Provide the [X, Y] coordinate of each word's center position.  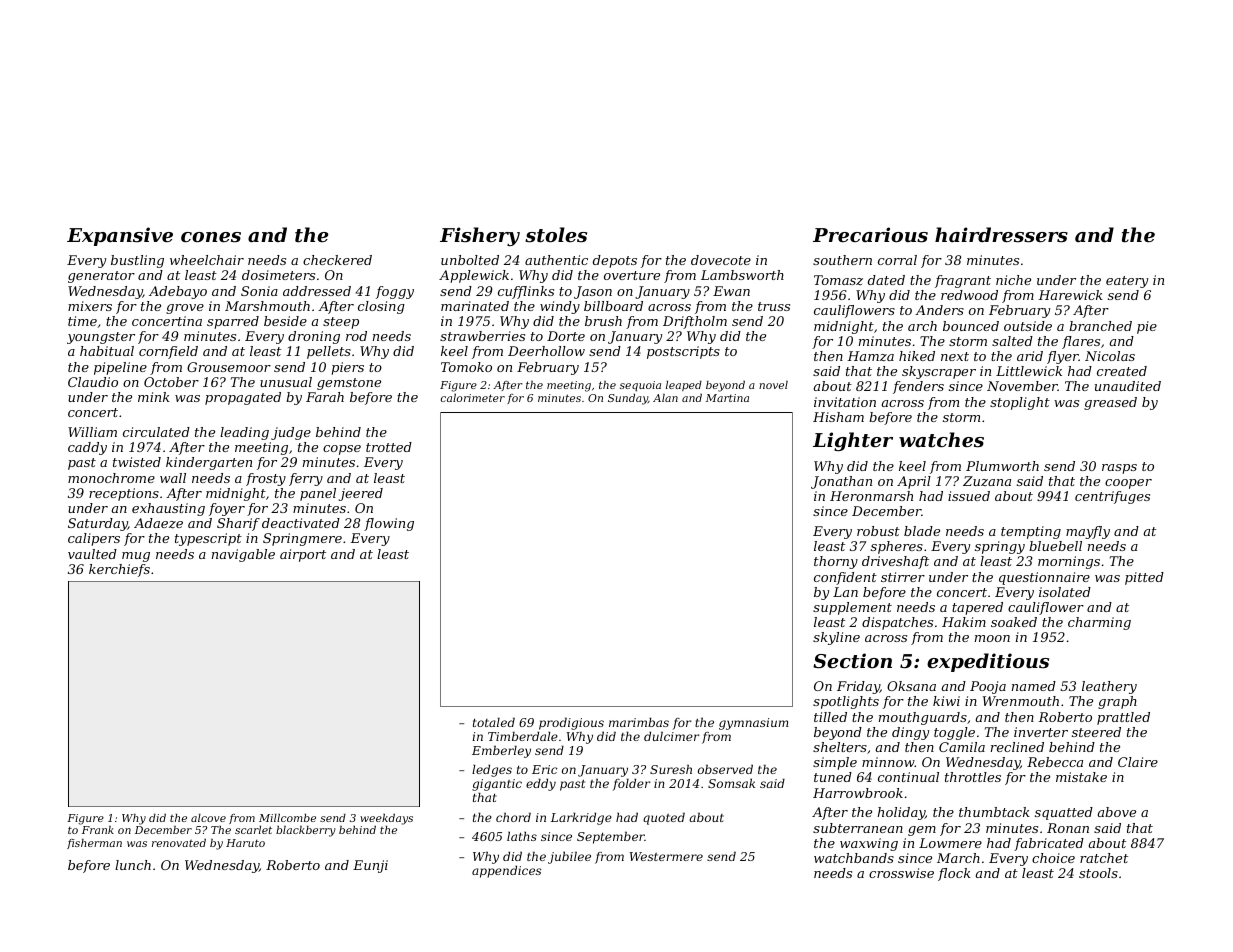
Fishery [480, 236]
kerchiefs [119, 570]
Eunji [370, 866]
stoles [556, 235]
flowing [389, 524]
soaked [1014, 622]
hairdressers [1001, 235]
